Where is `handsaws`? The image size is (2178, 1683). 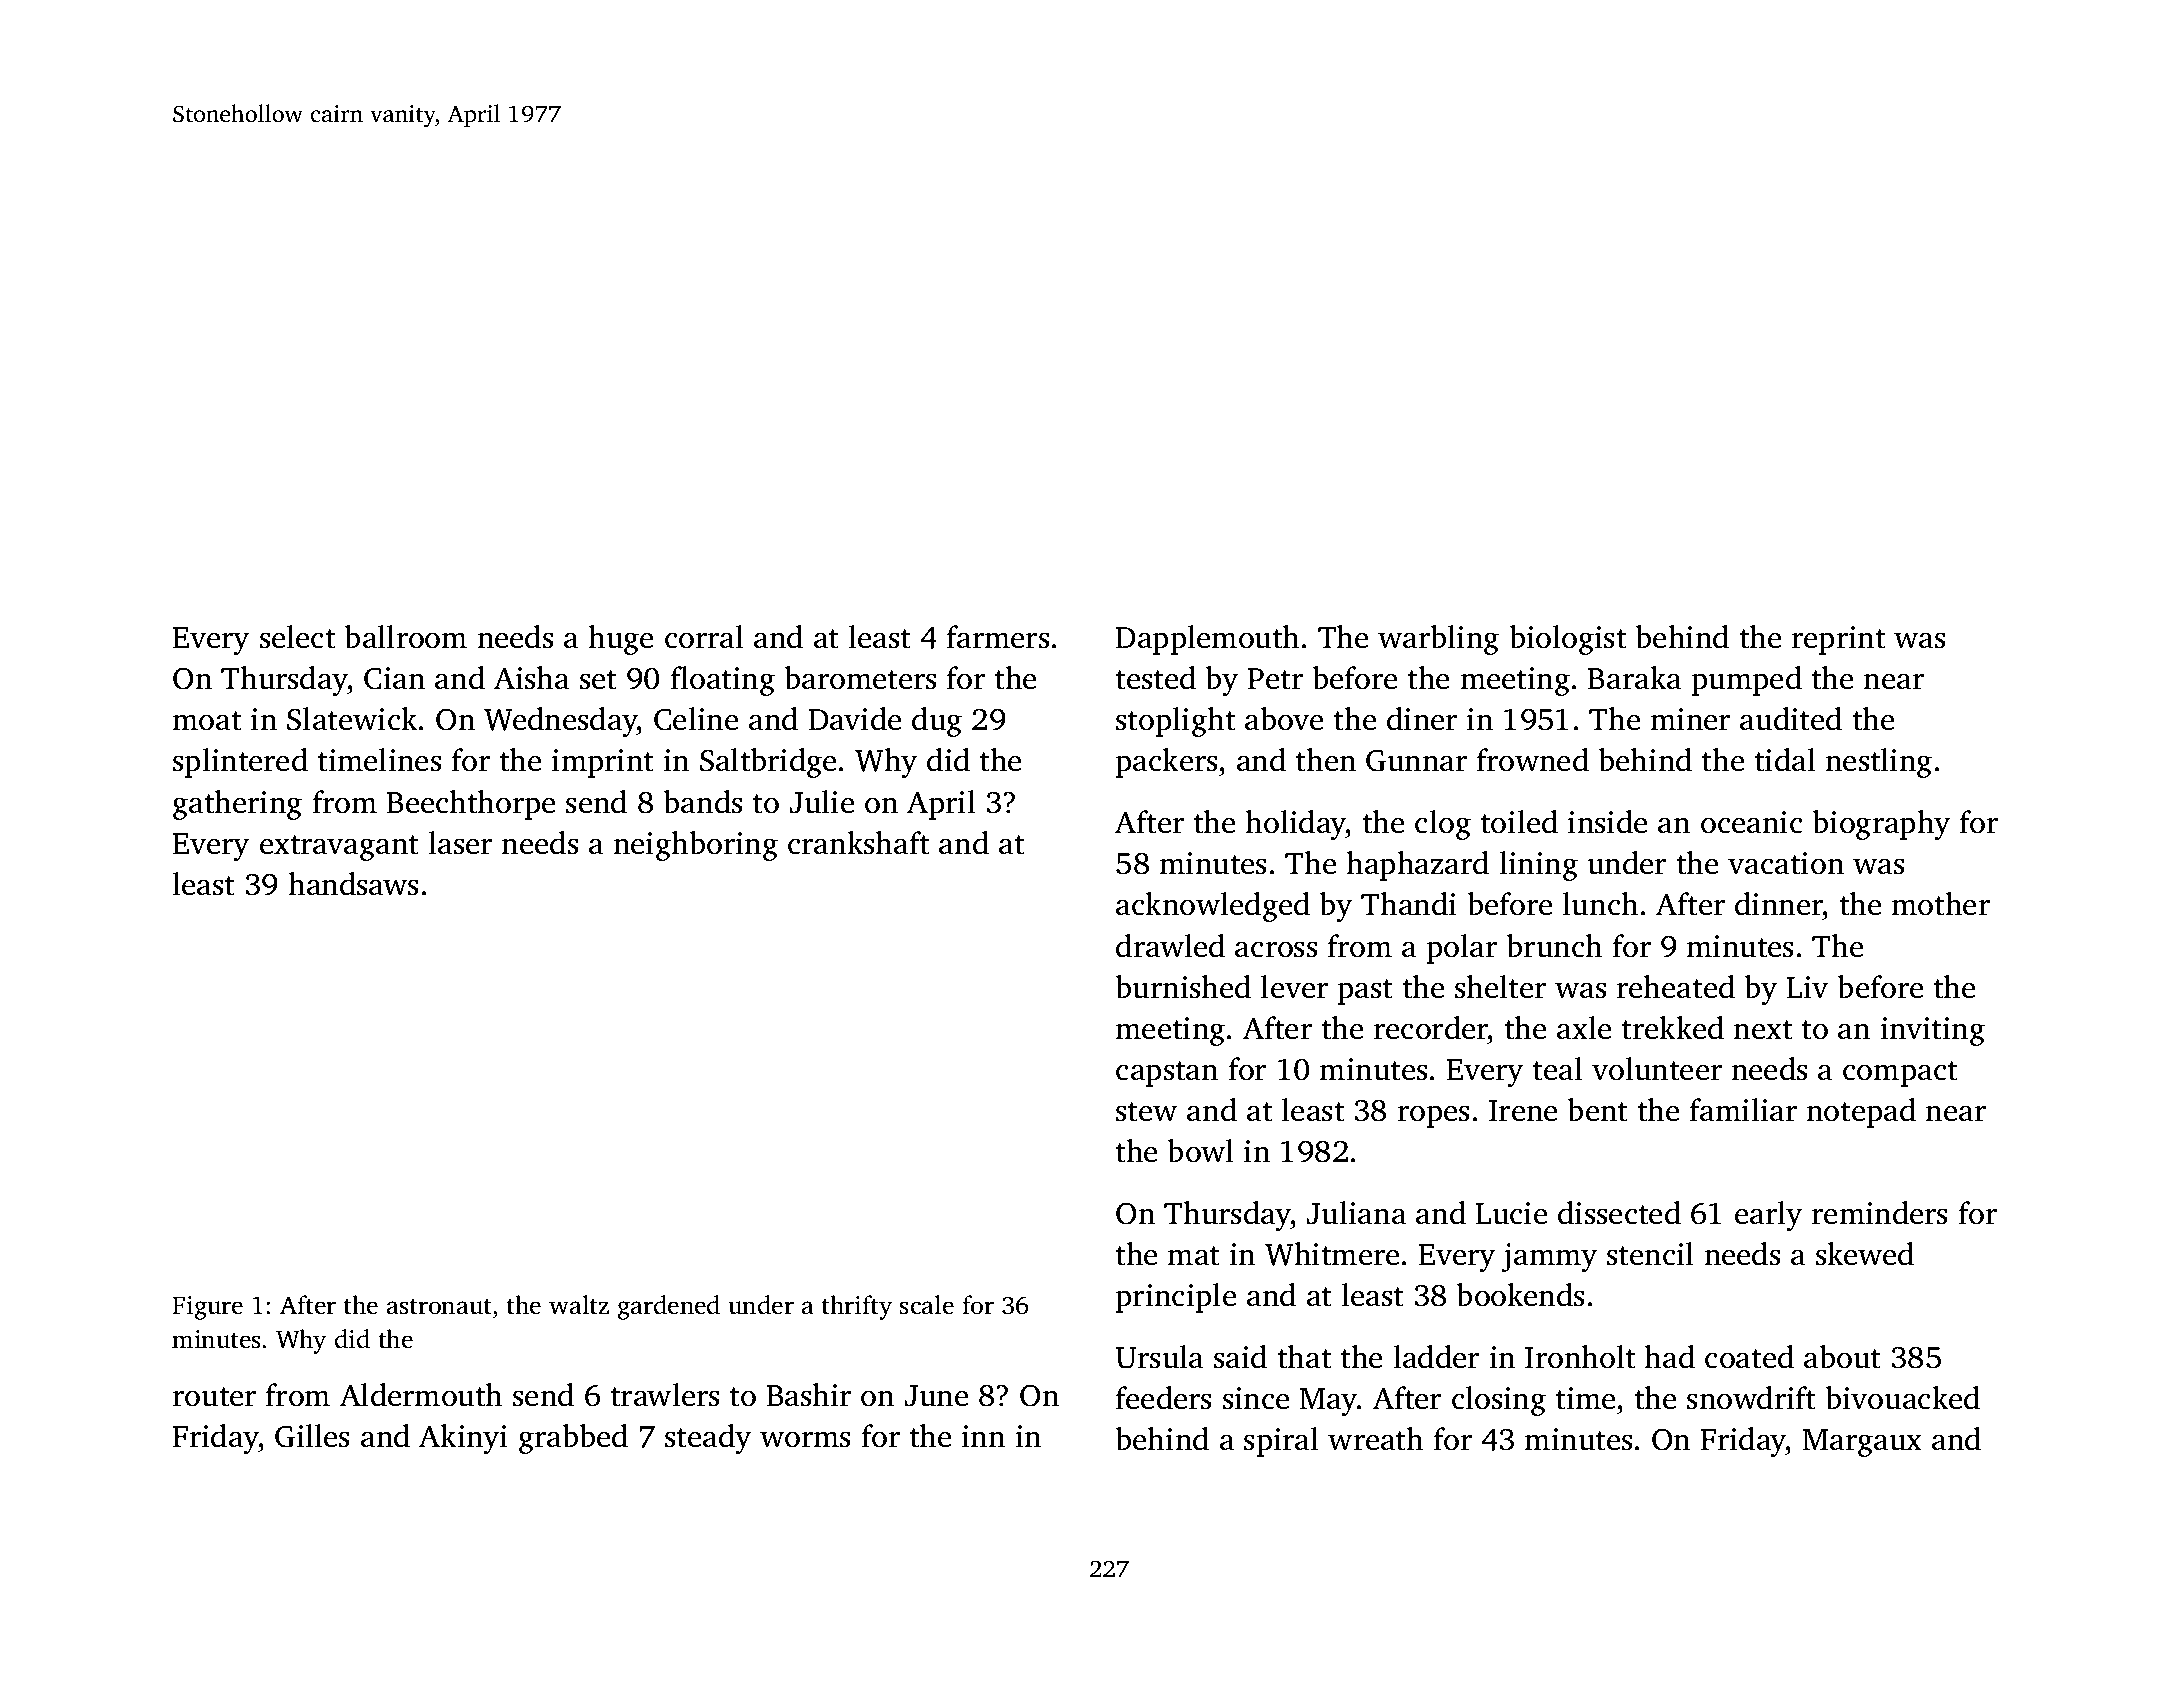 handsaws is located at coordinates (353, 884).
